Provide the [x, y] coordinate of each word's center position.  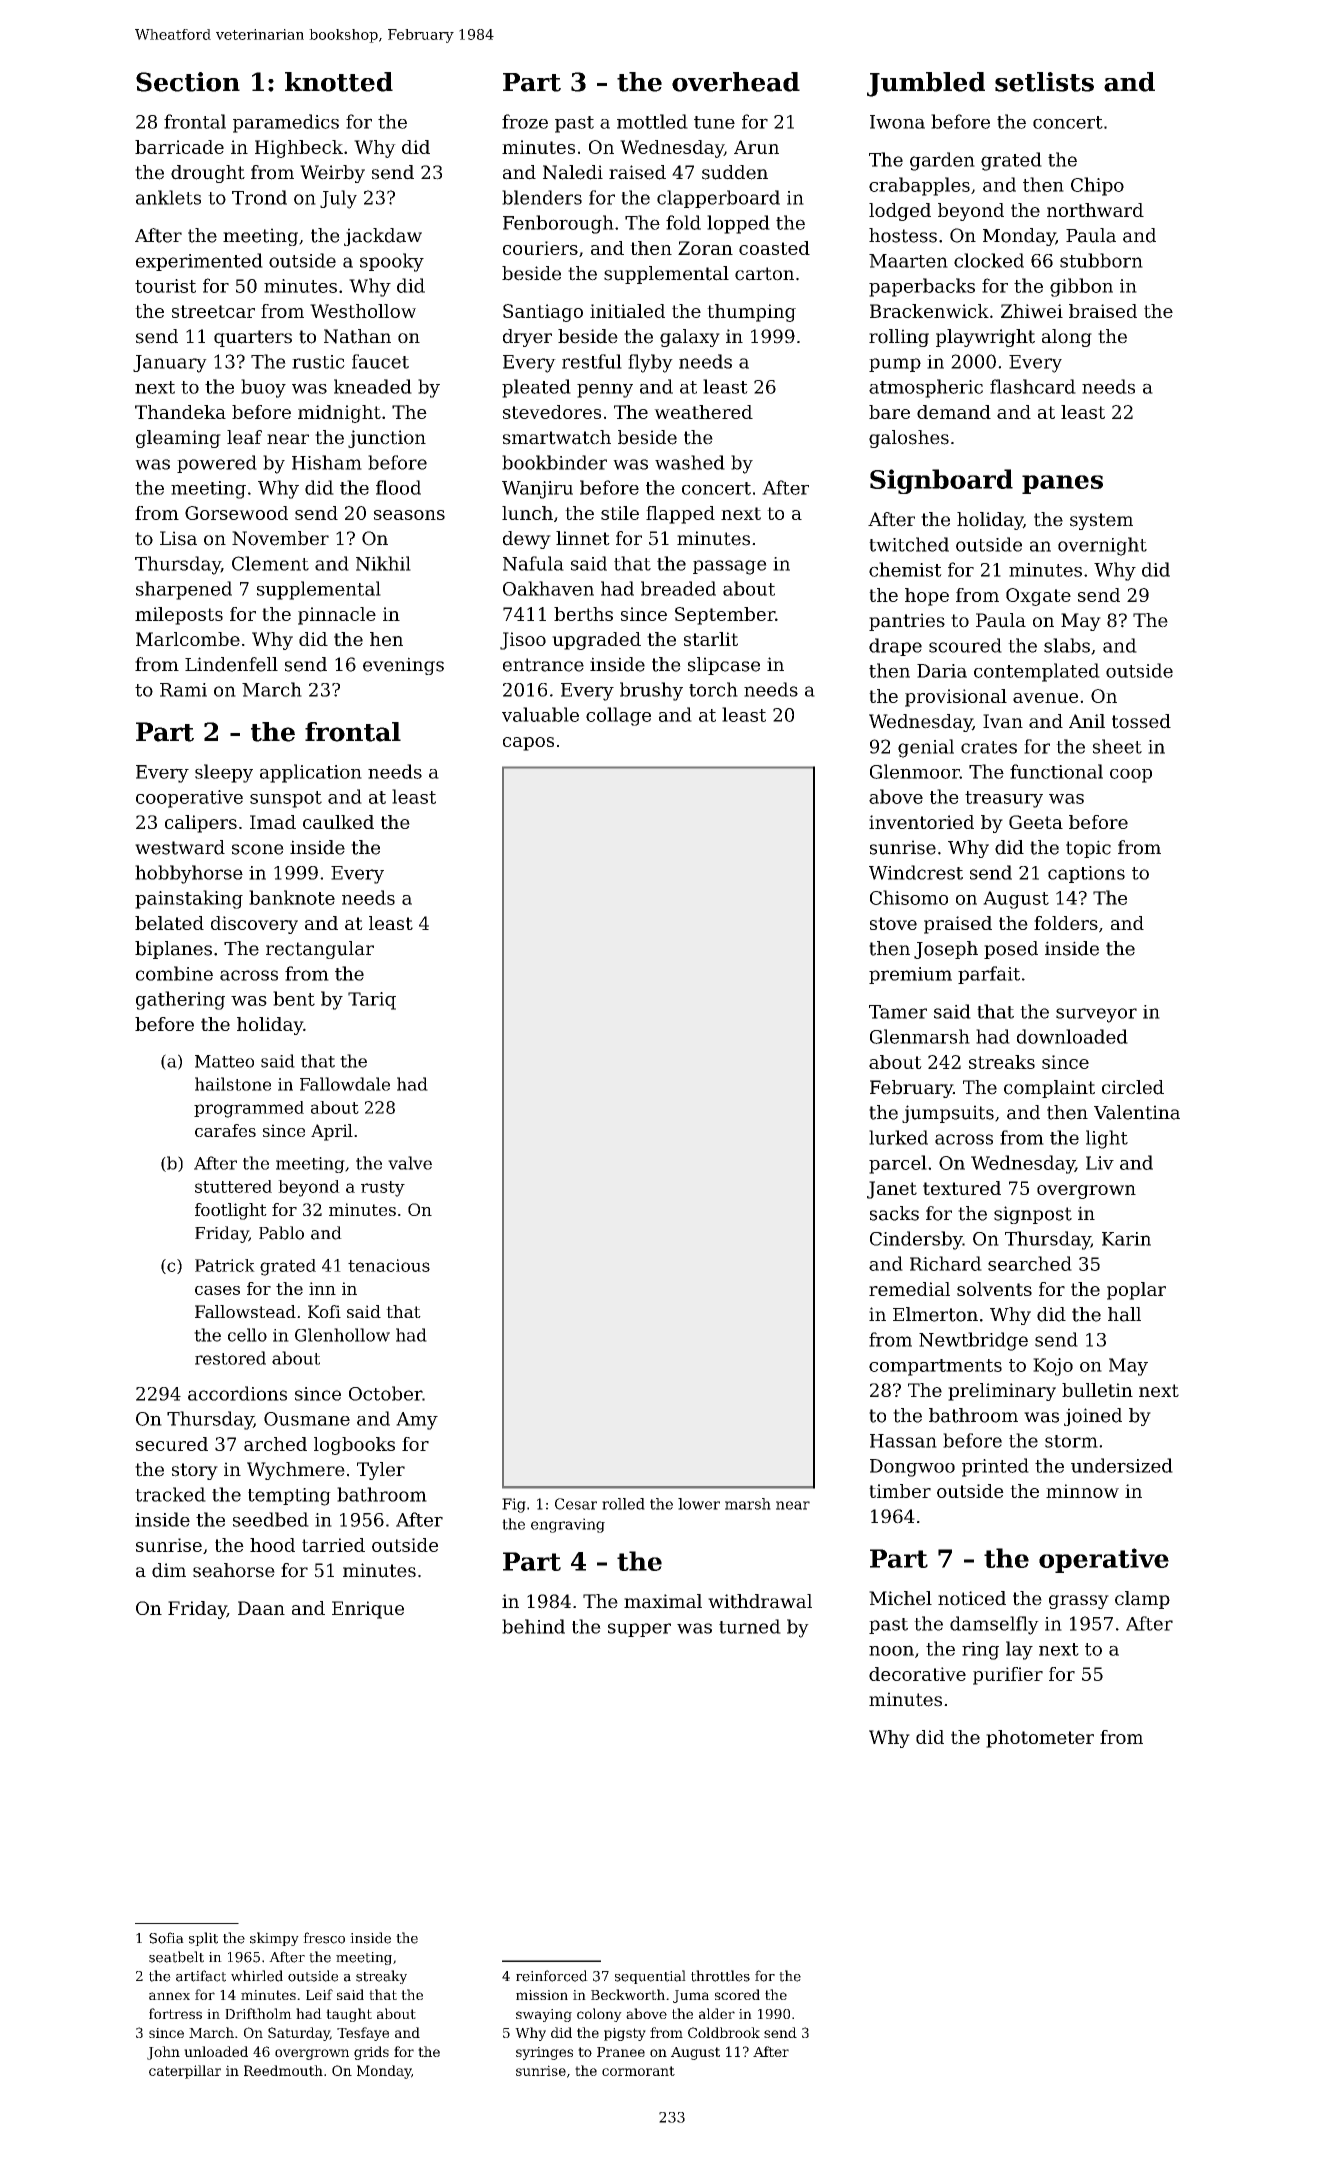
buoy [263, 388]
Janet [892, 1190]
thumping [751, 313]
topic [1088, 849]
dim [169, 1570]
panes [1062, 484]
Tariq [372, 1001]
